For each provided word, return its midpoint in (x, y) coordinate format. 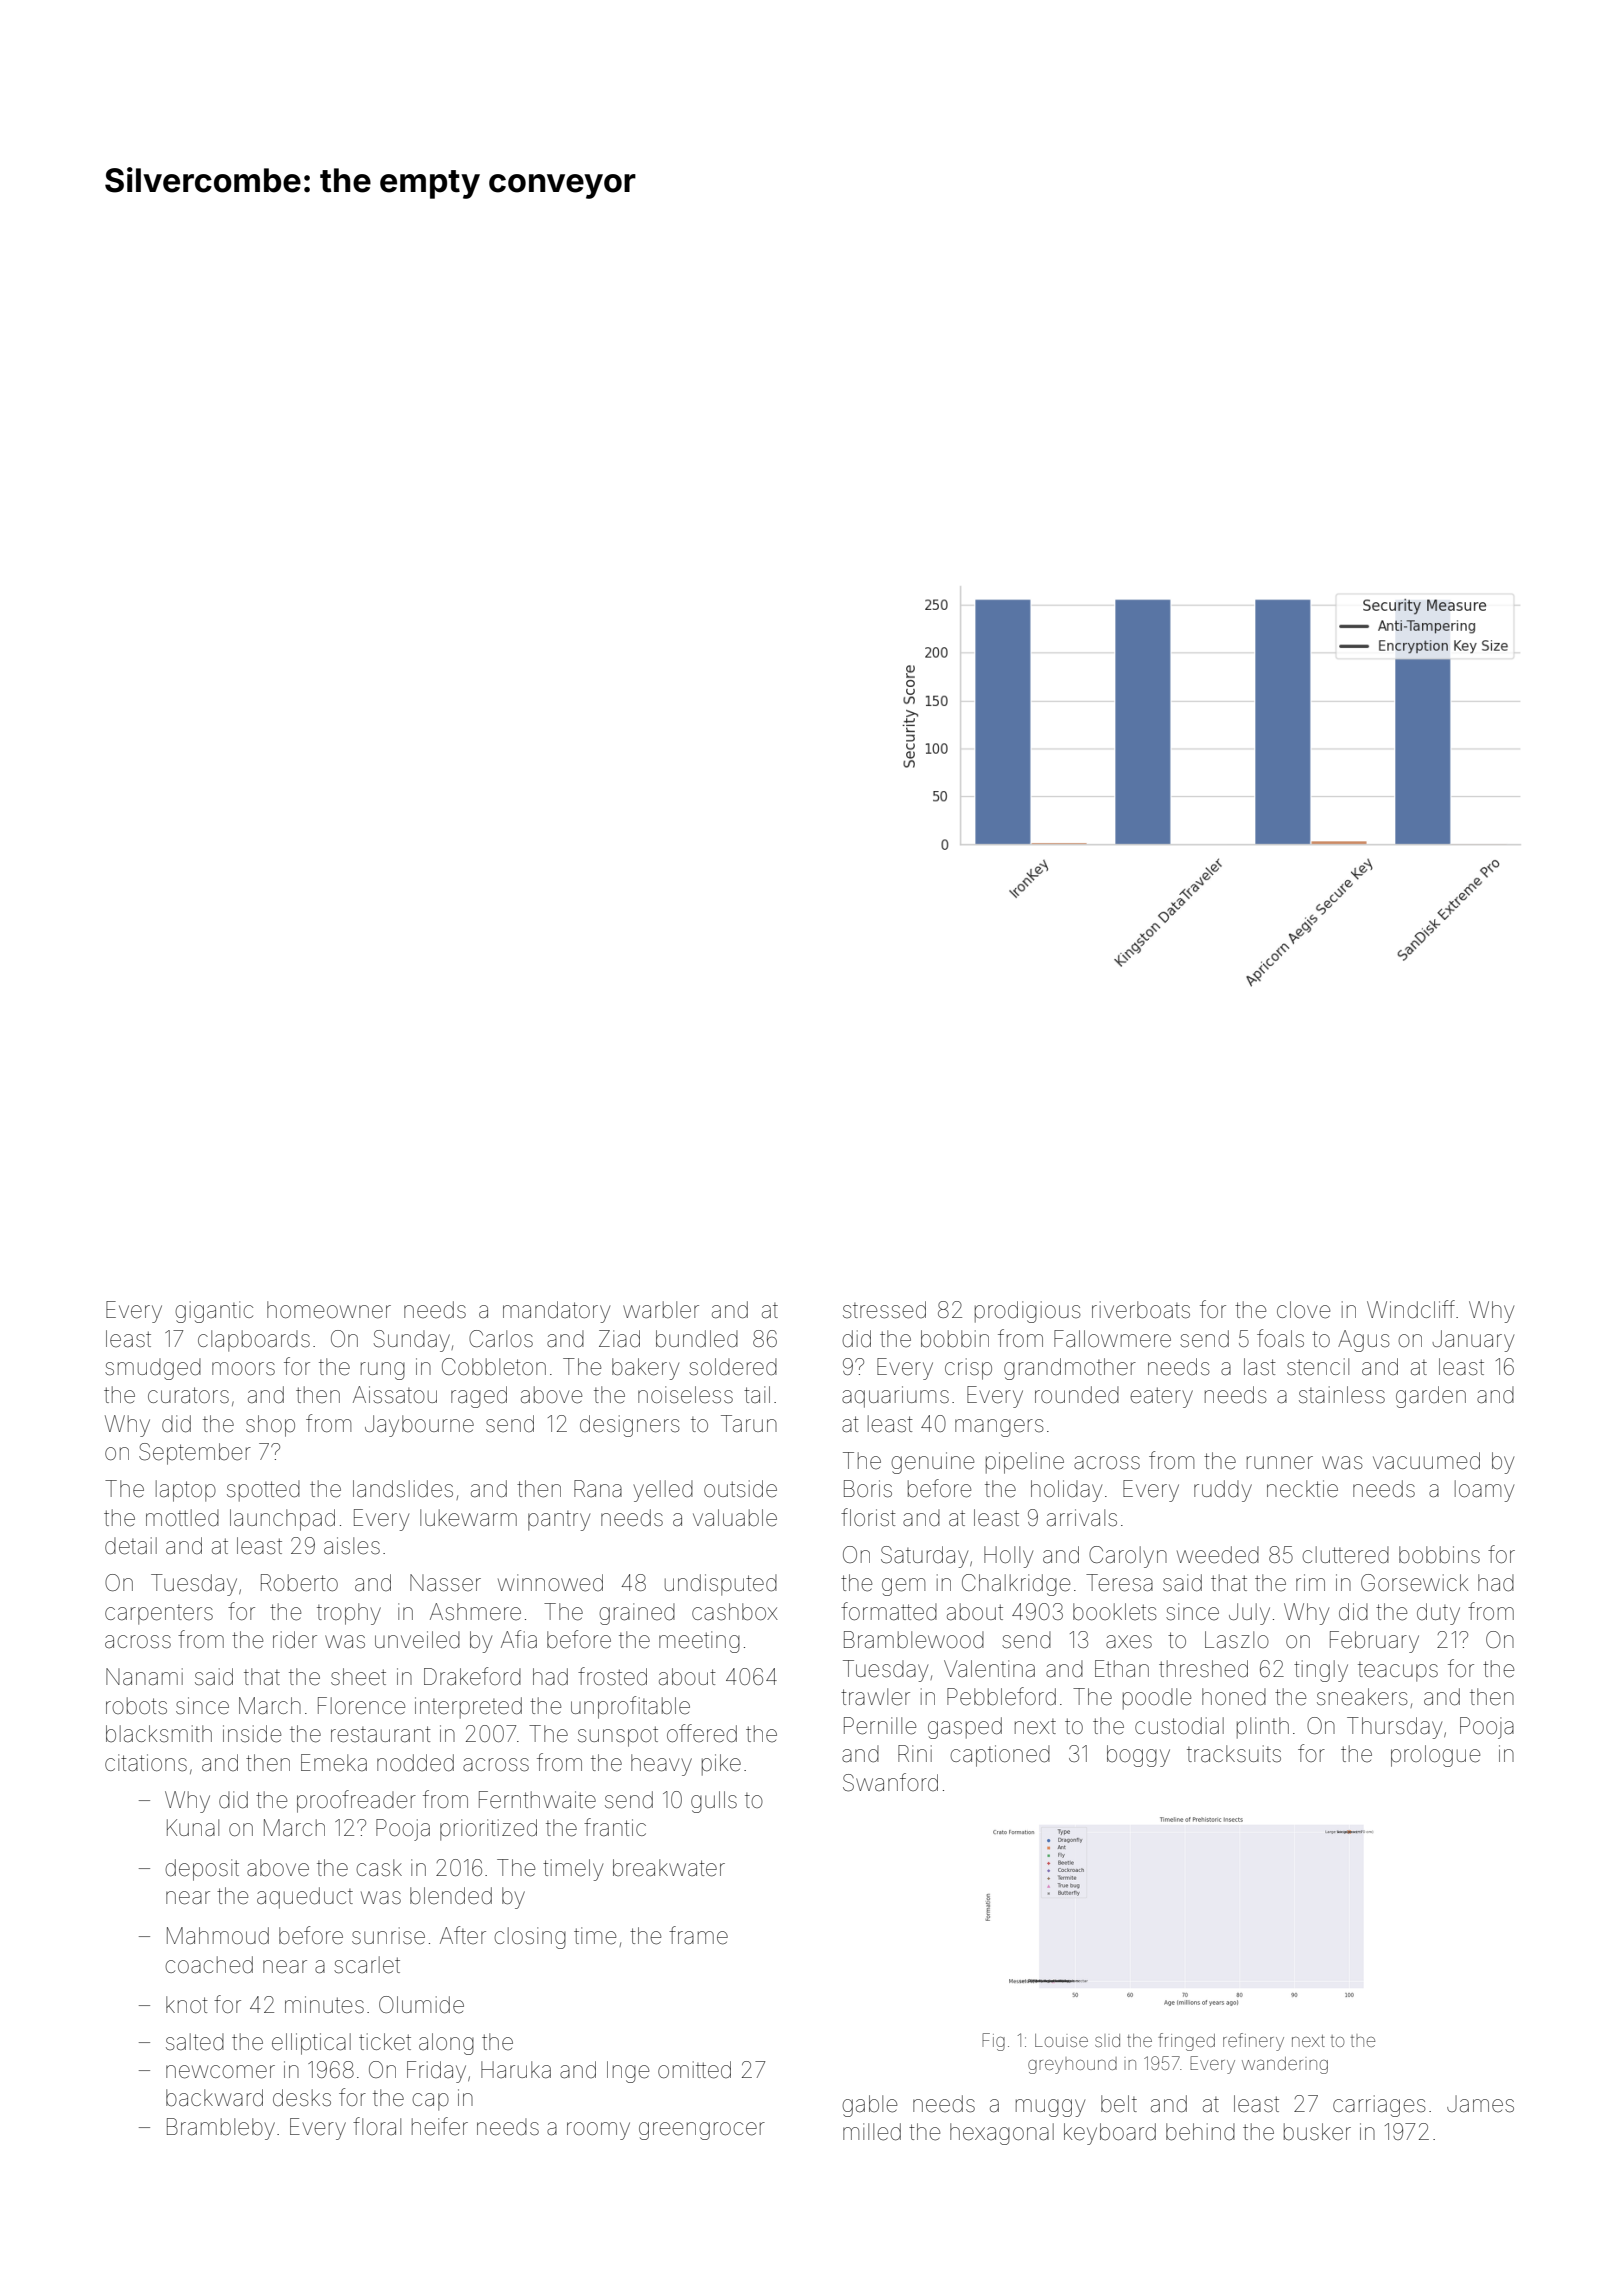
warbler (661, 1310)
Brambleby (221, 2129)
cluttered (1345, 1555)
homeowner (329, 1310)
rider (295, 1640)
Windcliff (1411, 1309)
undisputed (721, 1585)
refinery (1253, 2042)
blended (451, 1896)
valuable (735, 1518)
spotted (263, 1491)
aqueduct (305, 1898)
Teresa (1119, 1583)
